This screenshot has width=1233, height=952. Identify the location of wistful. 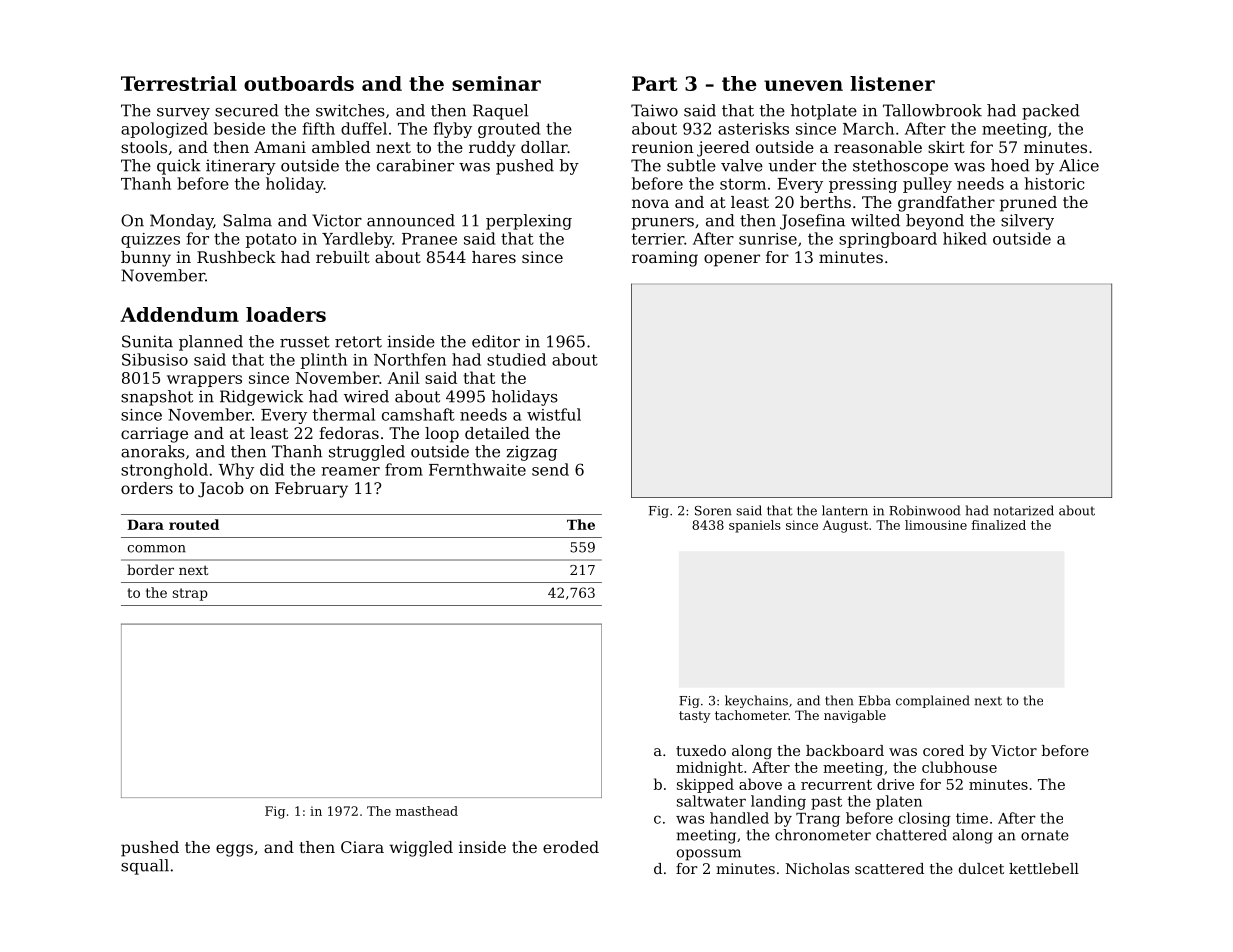
(554, 414).
